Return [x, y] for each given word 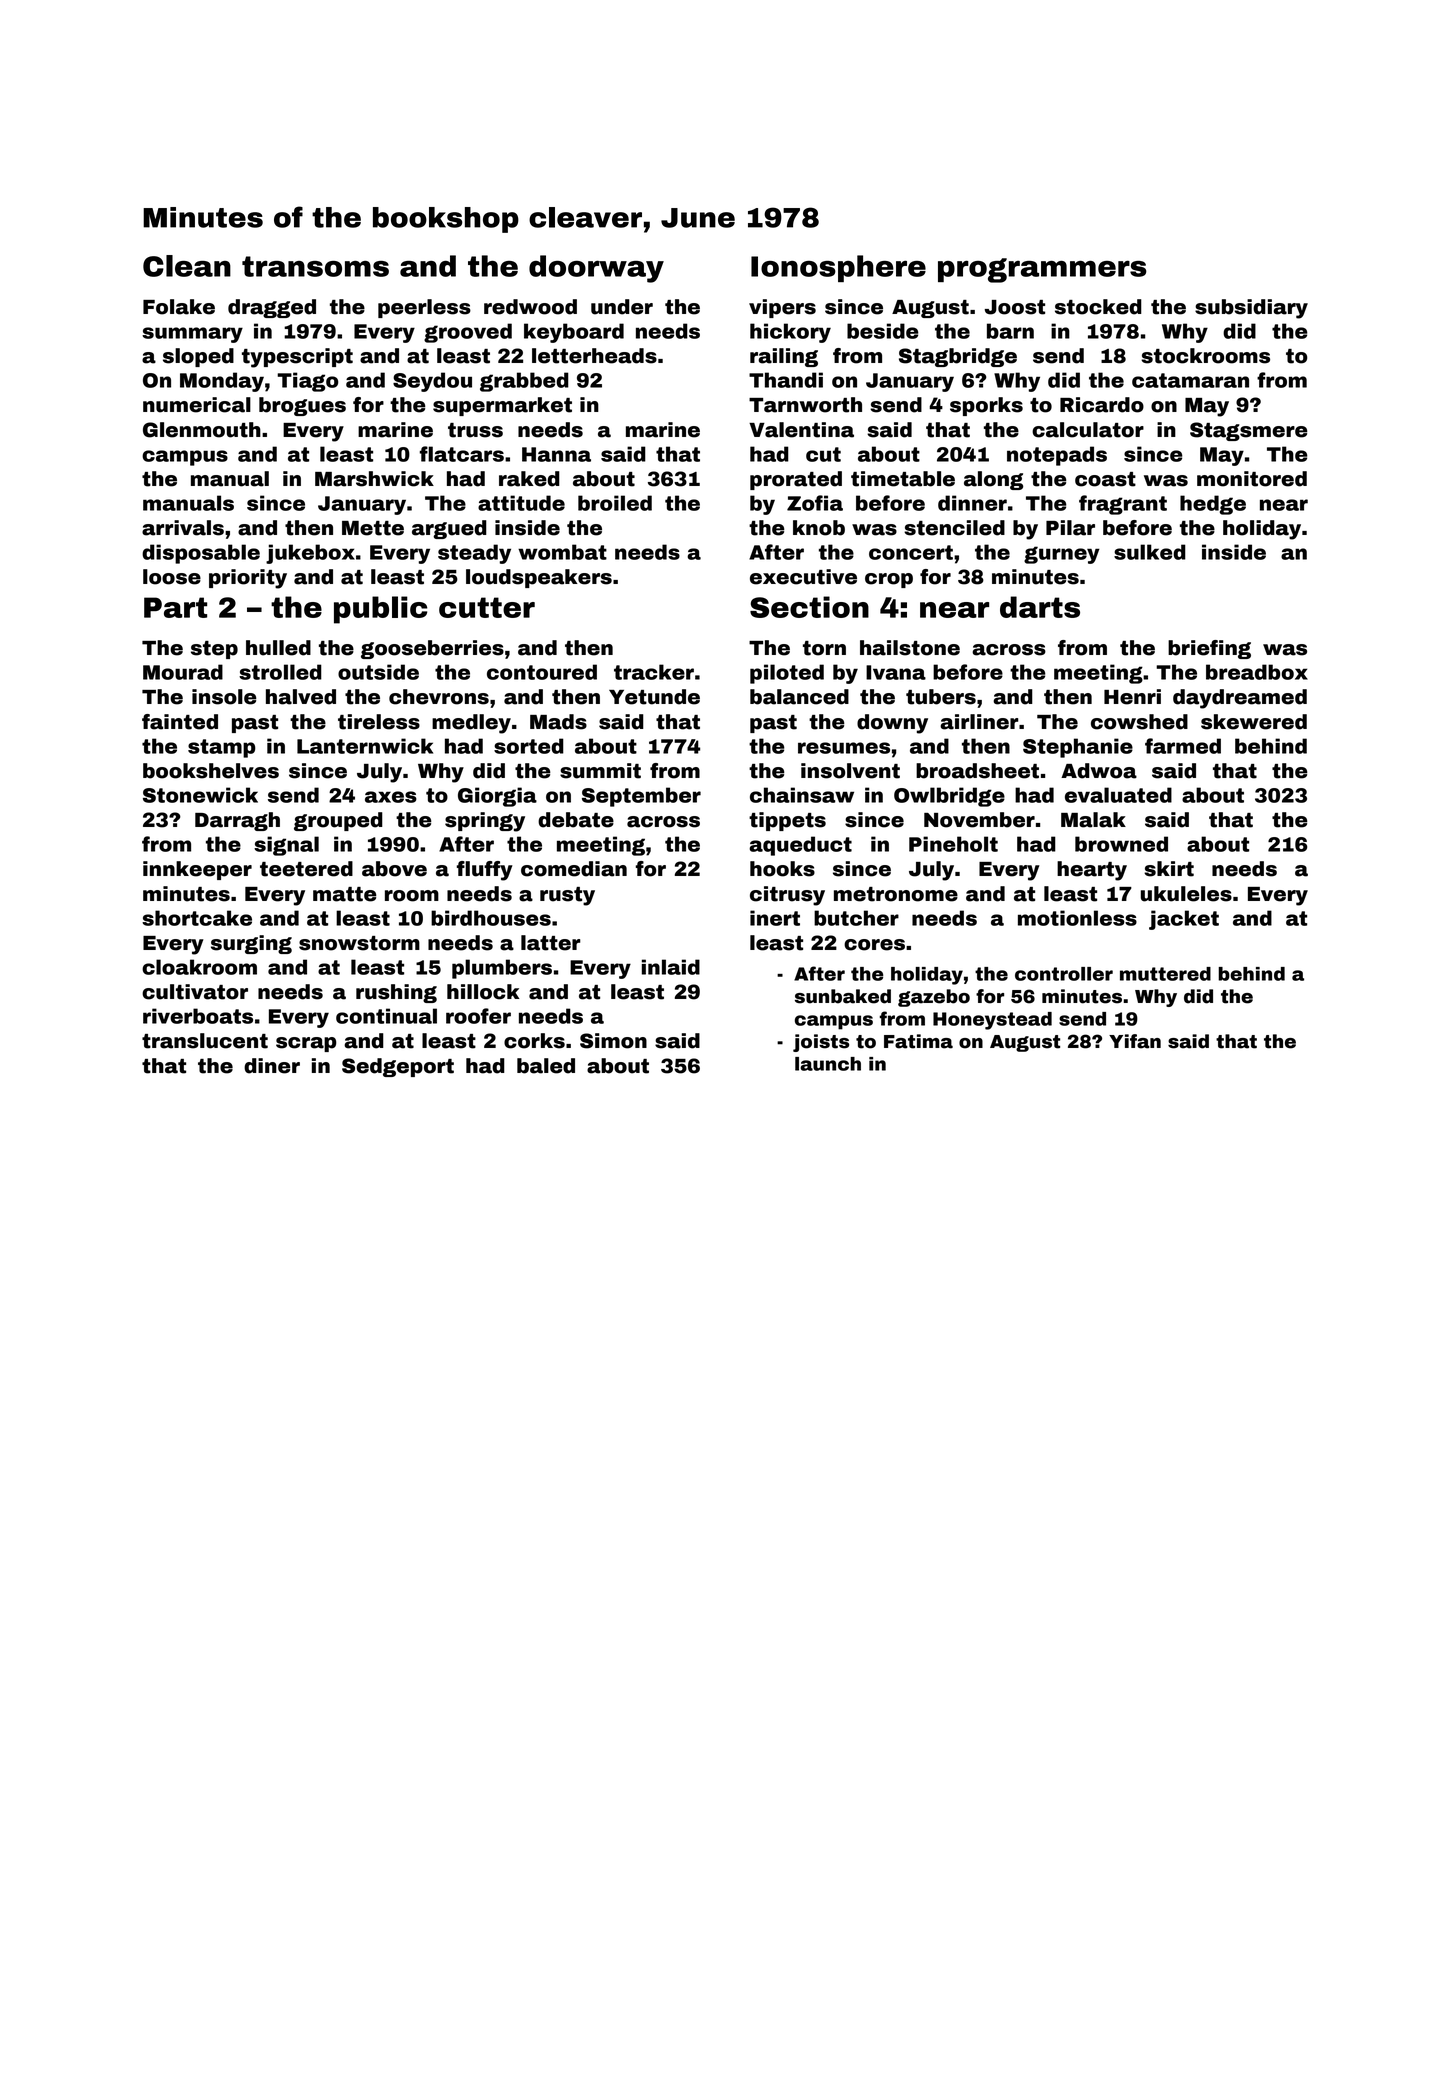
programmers [1042, 270]
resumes [844, 748]
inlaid [671, 967]
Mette [373, 528]
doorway [596, 269]
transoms [315, 266]
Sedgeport [398, 1067]
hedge [1213, 505]
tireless [379, 722]
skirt [1169, 869]
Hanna [556, 454]
